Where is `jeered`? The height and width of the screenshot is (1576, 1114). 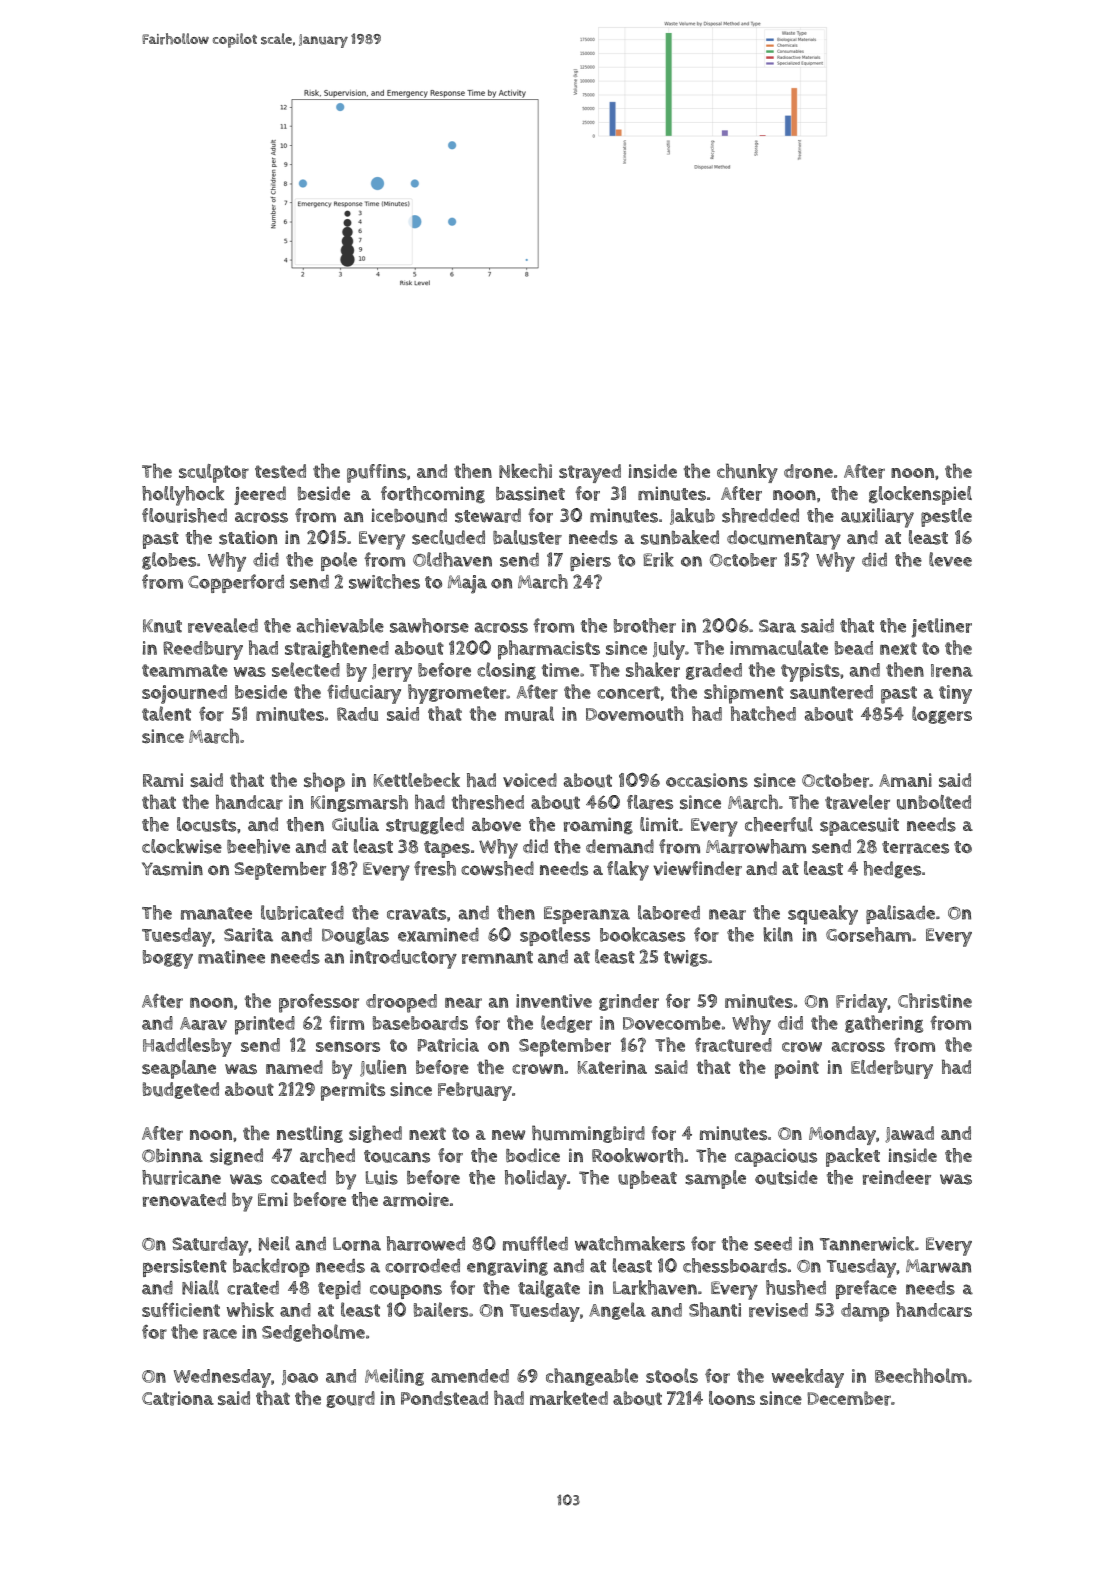
jeered is located at coordinates (260, 495).
